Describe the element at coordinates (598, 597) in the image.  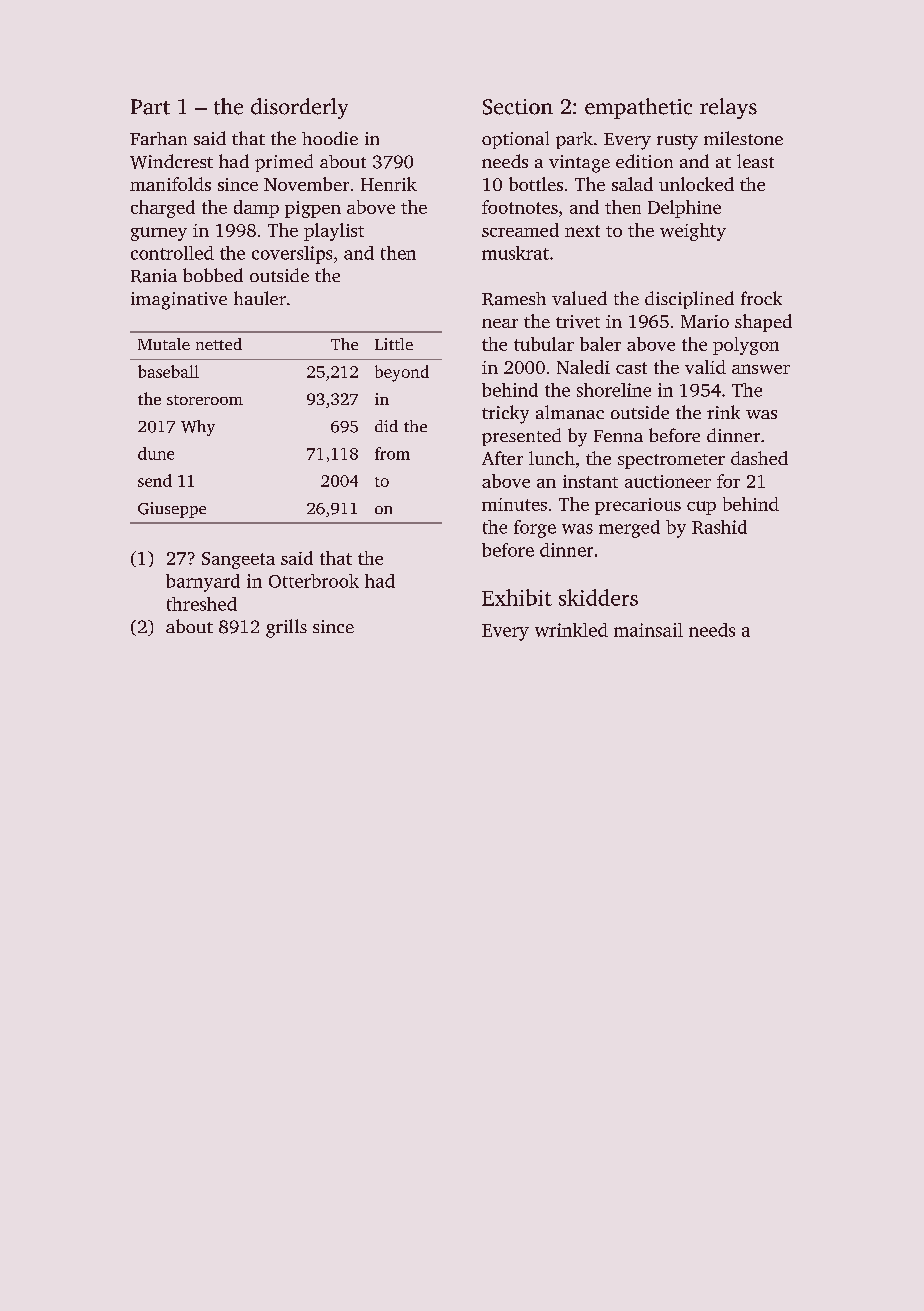
I see `skidders` at that location.
